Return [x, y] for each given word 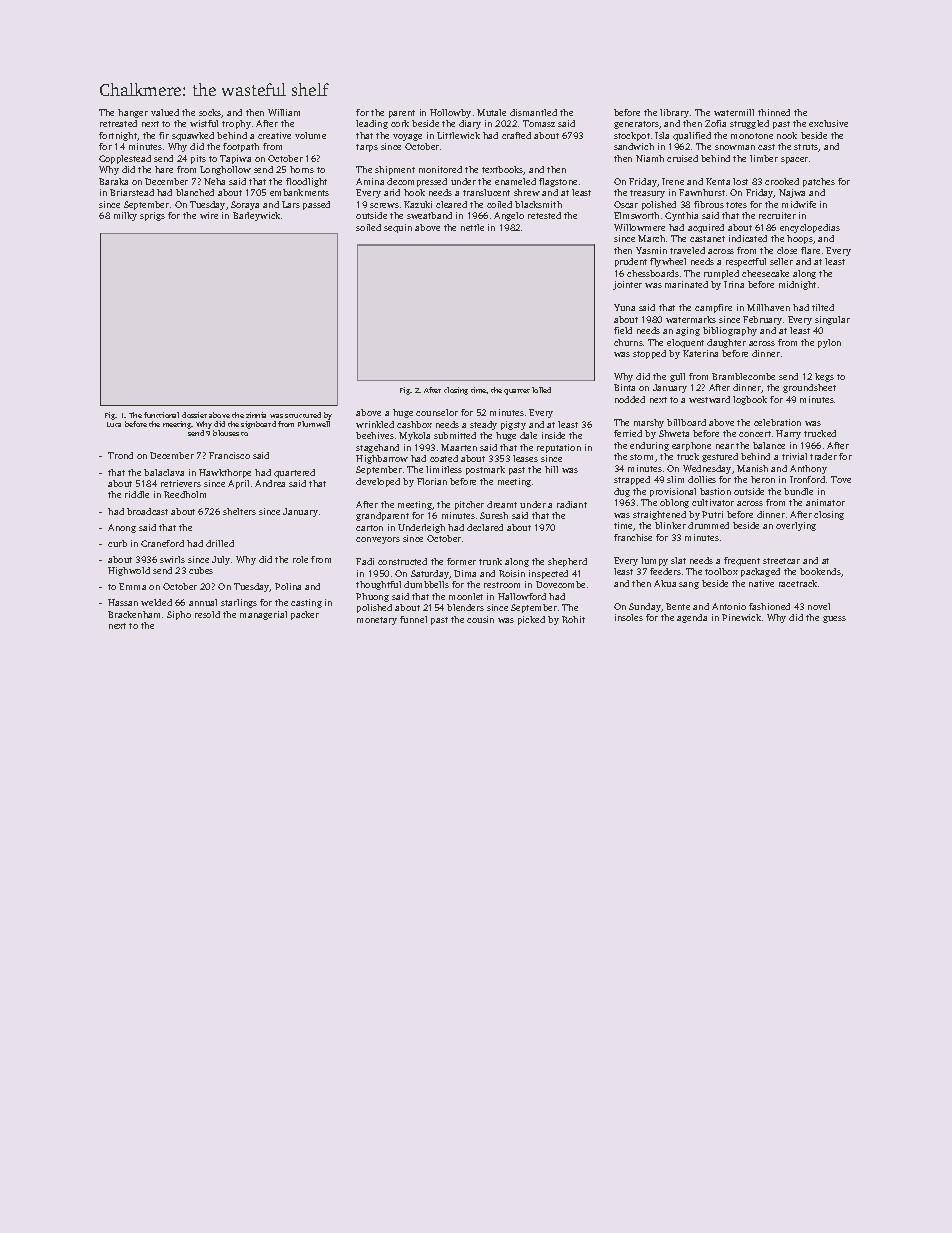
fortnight [118, 136]
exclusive [828, 123]
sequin [398, 228]
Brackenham [134, 614]
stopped [649, 354]
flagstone [558, 182]
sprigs [152, 216]
